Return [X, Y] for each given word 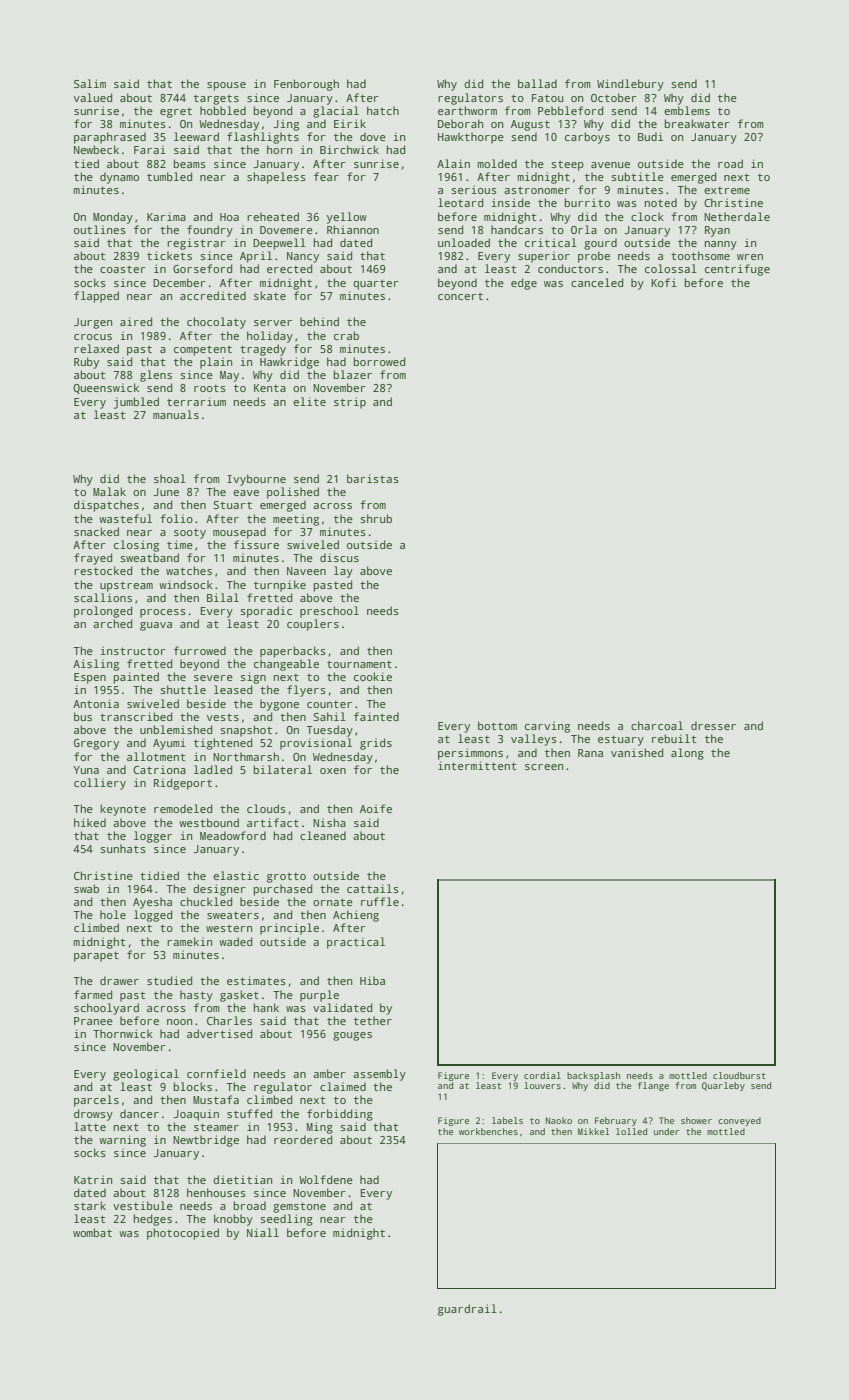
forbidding [340, 1115]
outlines [100, 229]
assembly [379, 1075]
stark [90, 1205]
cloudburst [739, 1075]
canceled [597, 282]
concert [460, 296]
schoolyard [106, 1009]
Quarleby [723, 1086]
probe [594, 257]
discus [339, 557]
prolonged [103, 612]
